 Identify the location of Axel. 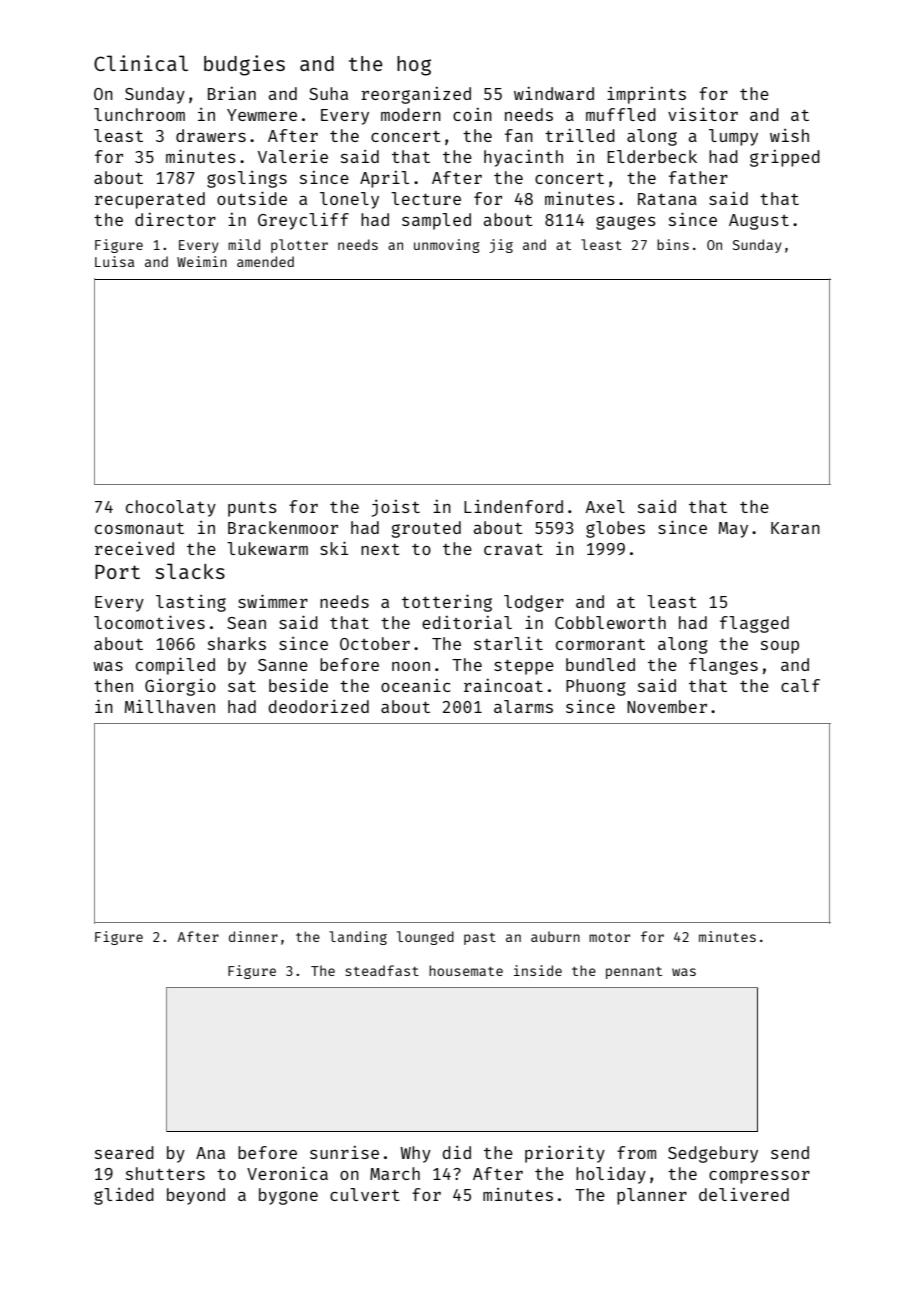
(605, 506).
